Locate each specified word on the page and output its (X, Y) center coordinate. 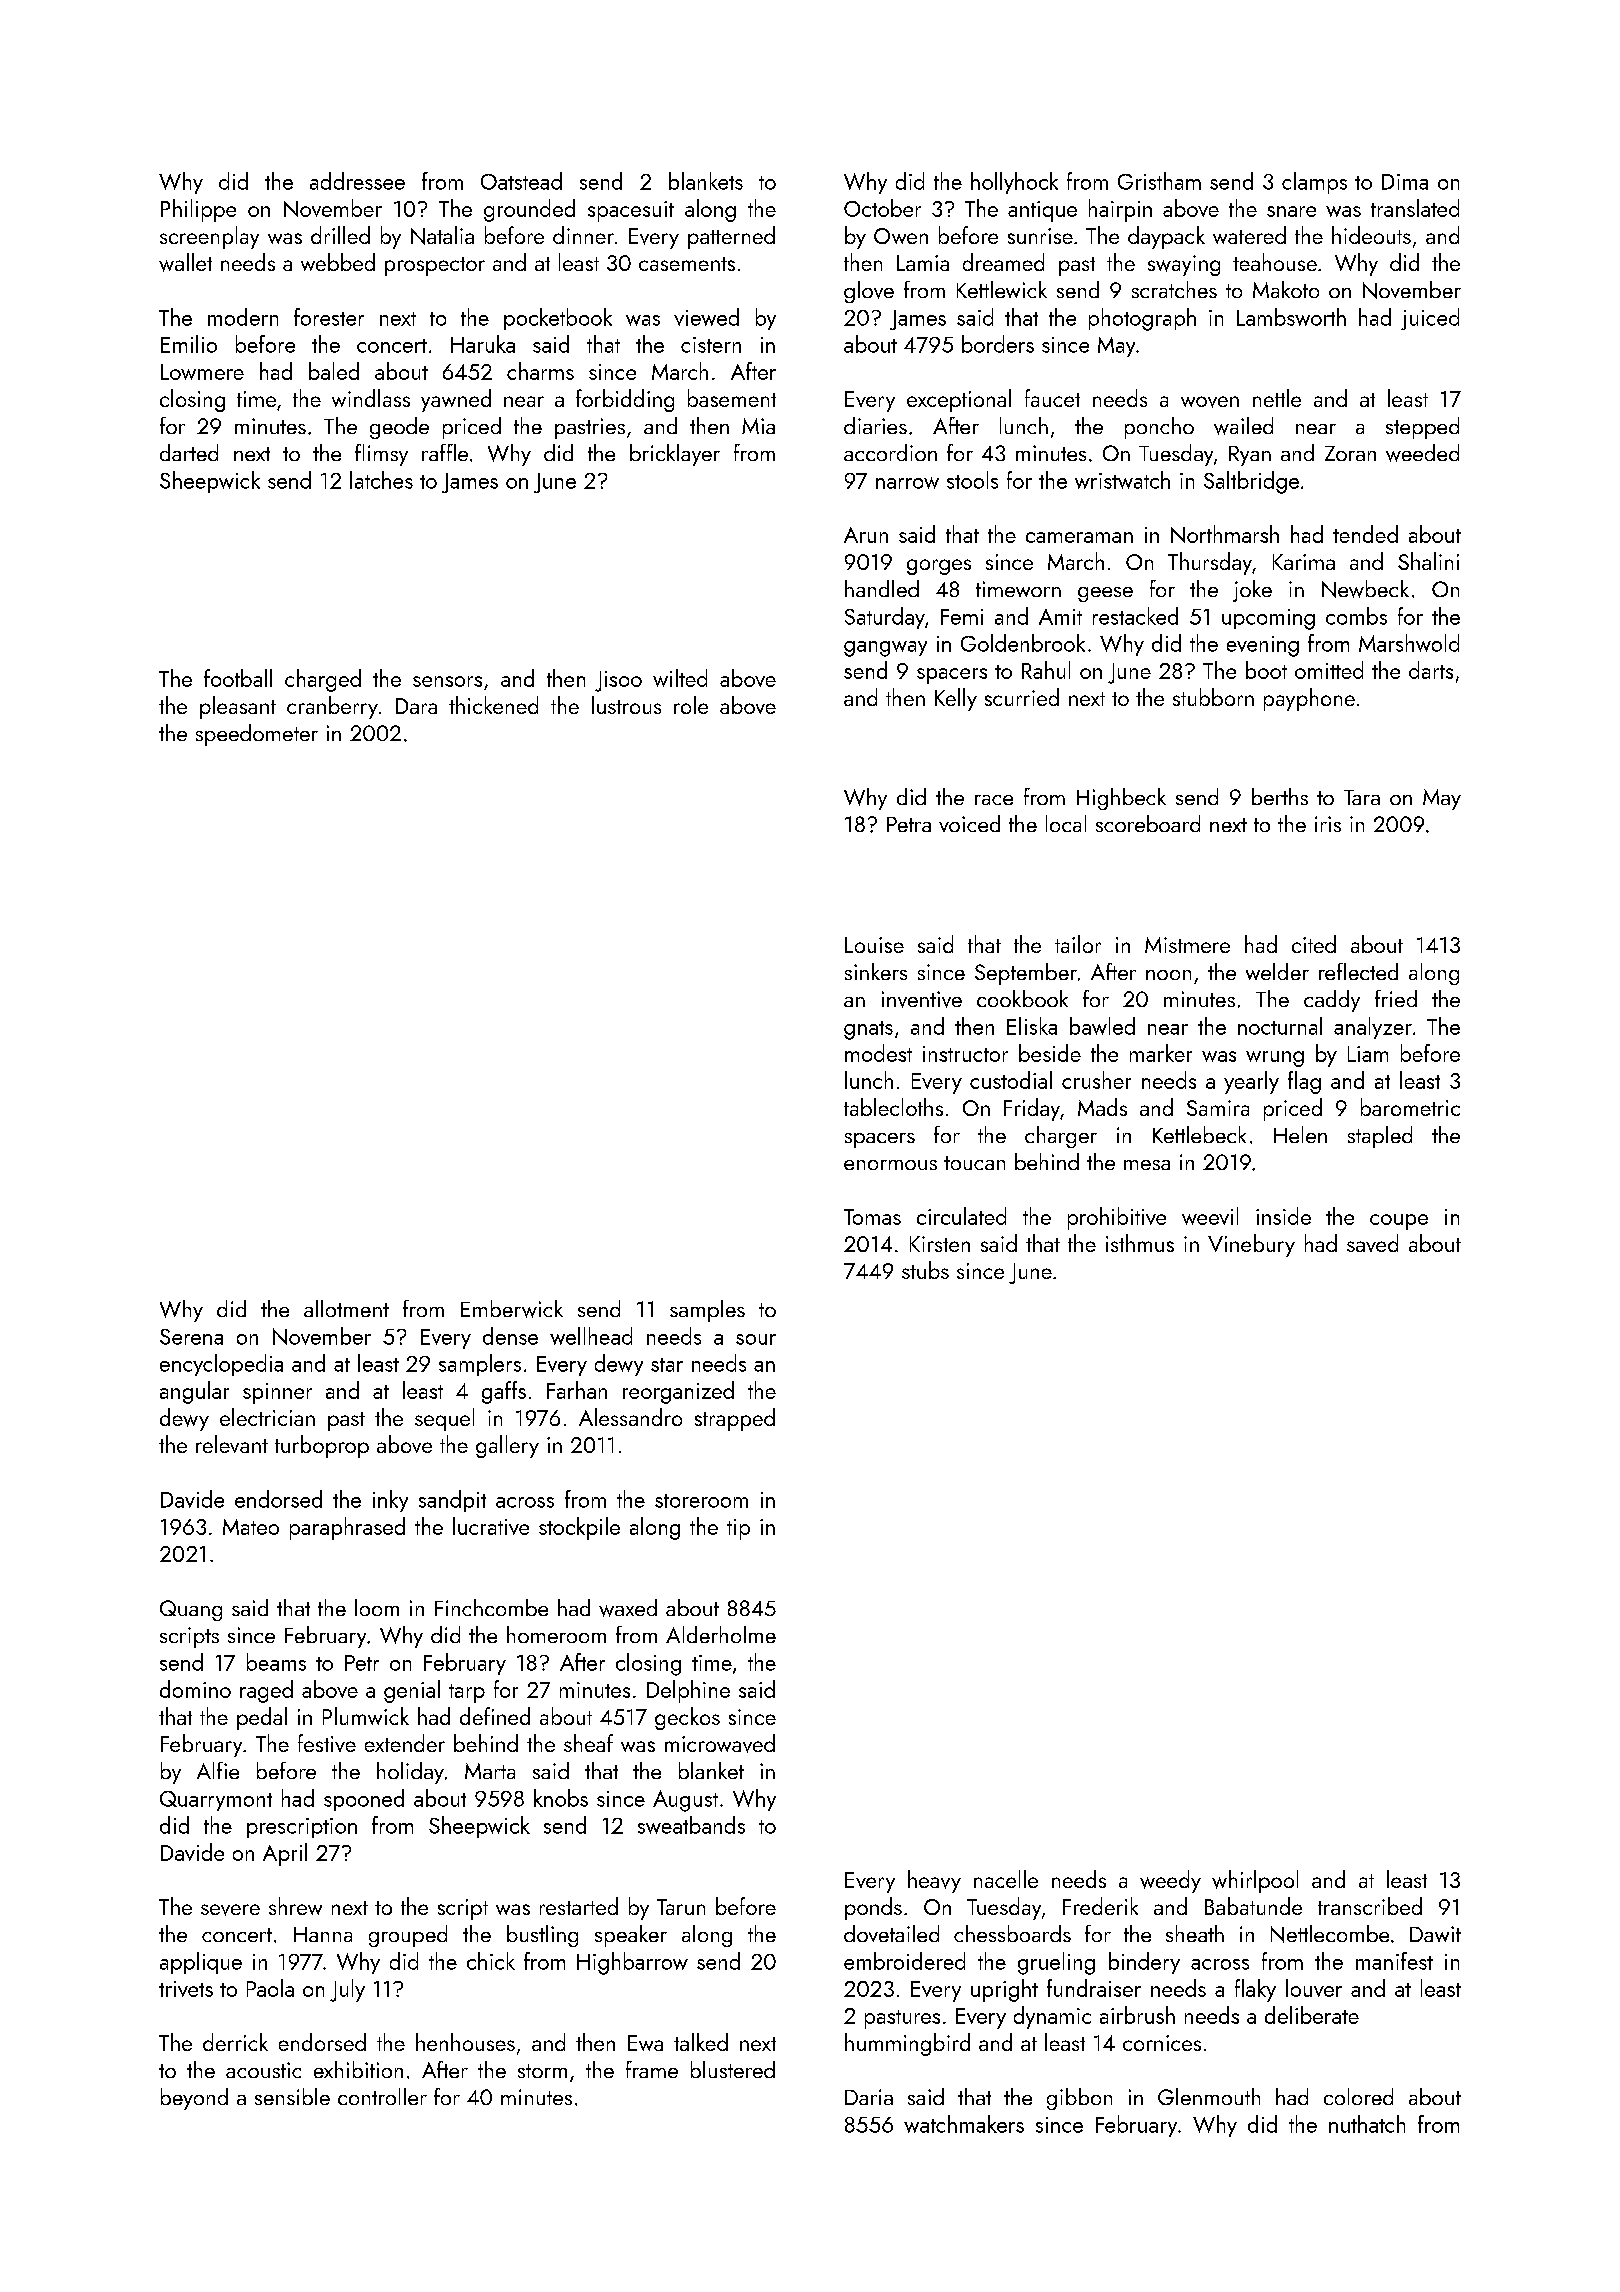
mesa (1147, 1165)
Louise (874, 945)
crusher (1096, 1080)
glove (869, 292)
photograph (1142, 319)
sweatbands (691, 1825)
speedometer (257, 735)
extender (405, 1743)
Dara (416, 706)
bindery (1144, 1963)
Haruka (483, 344)
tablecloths (893, 1107)
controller (382, 2096)
